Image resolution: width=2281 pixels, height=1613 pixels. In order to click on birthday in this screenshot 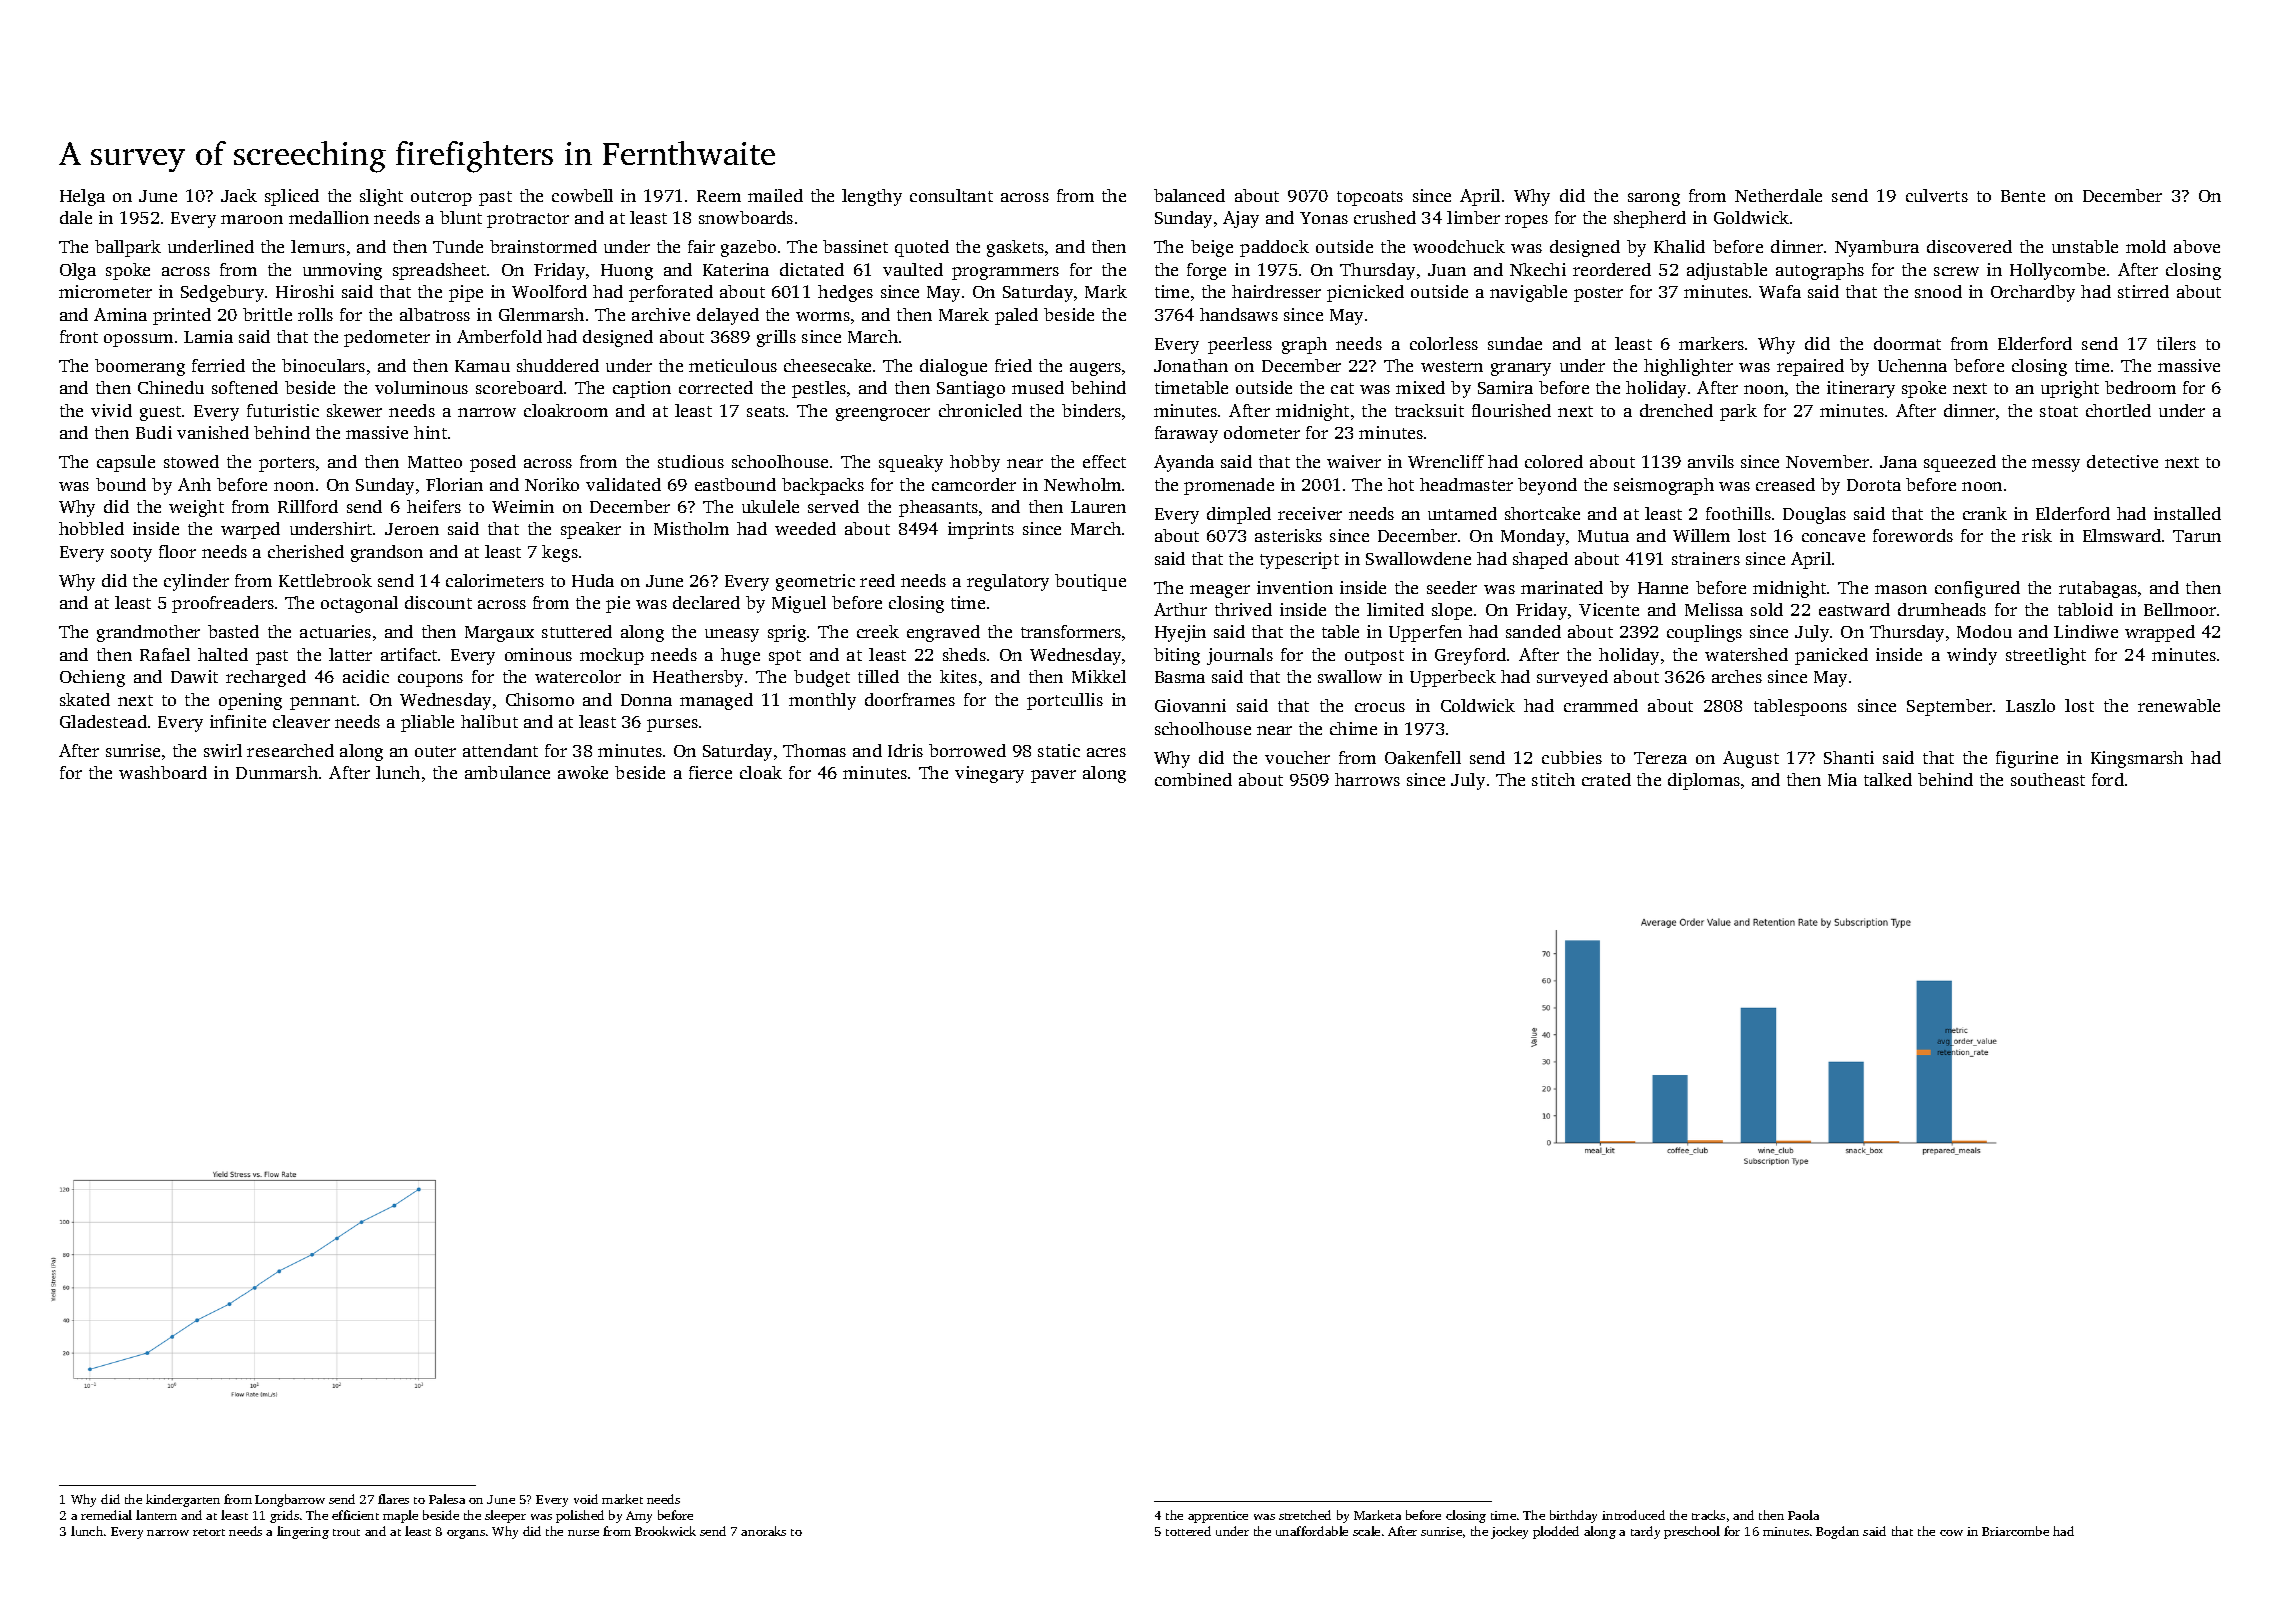, I will do `click(1573, 1516)`.
